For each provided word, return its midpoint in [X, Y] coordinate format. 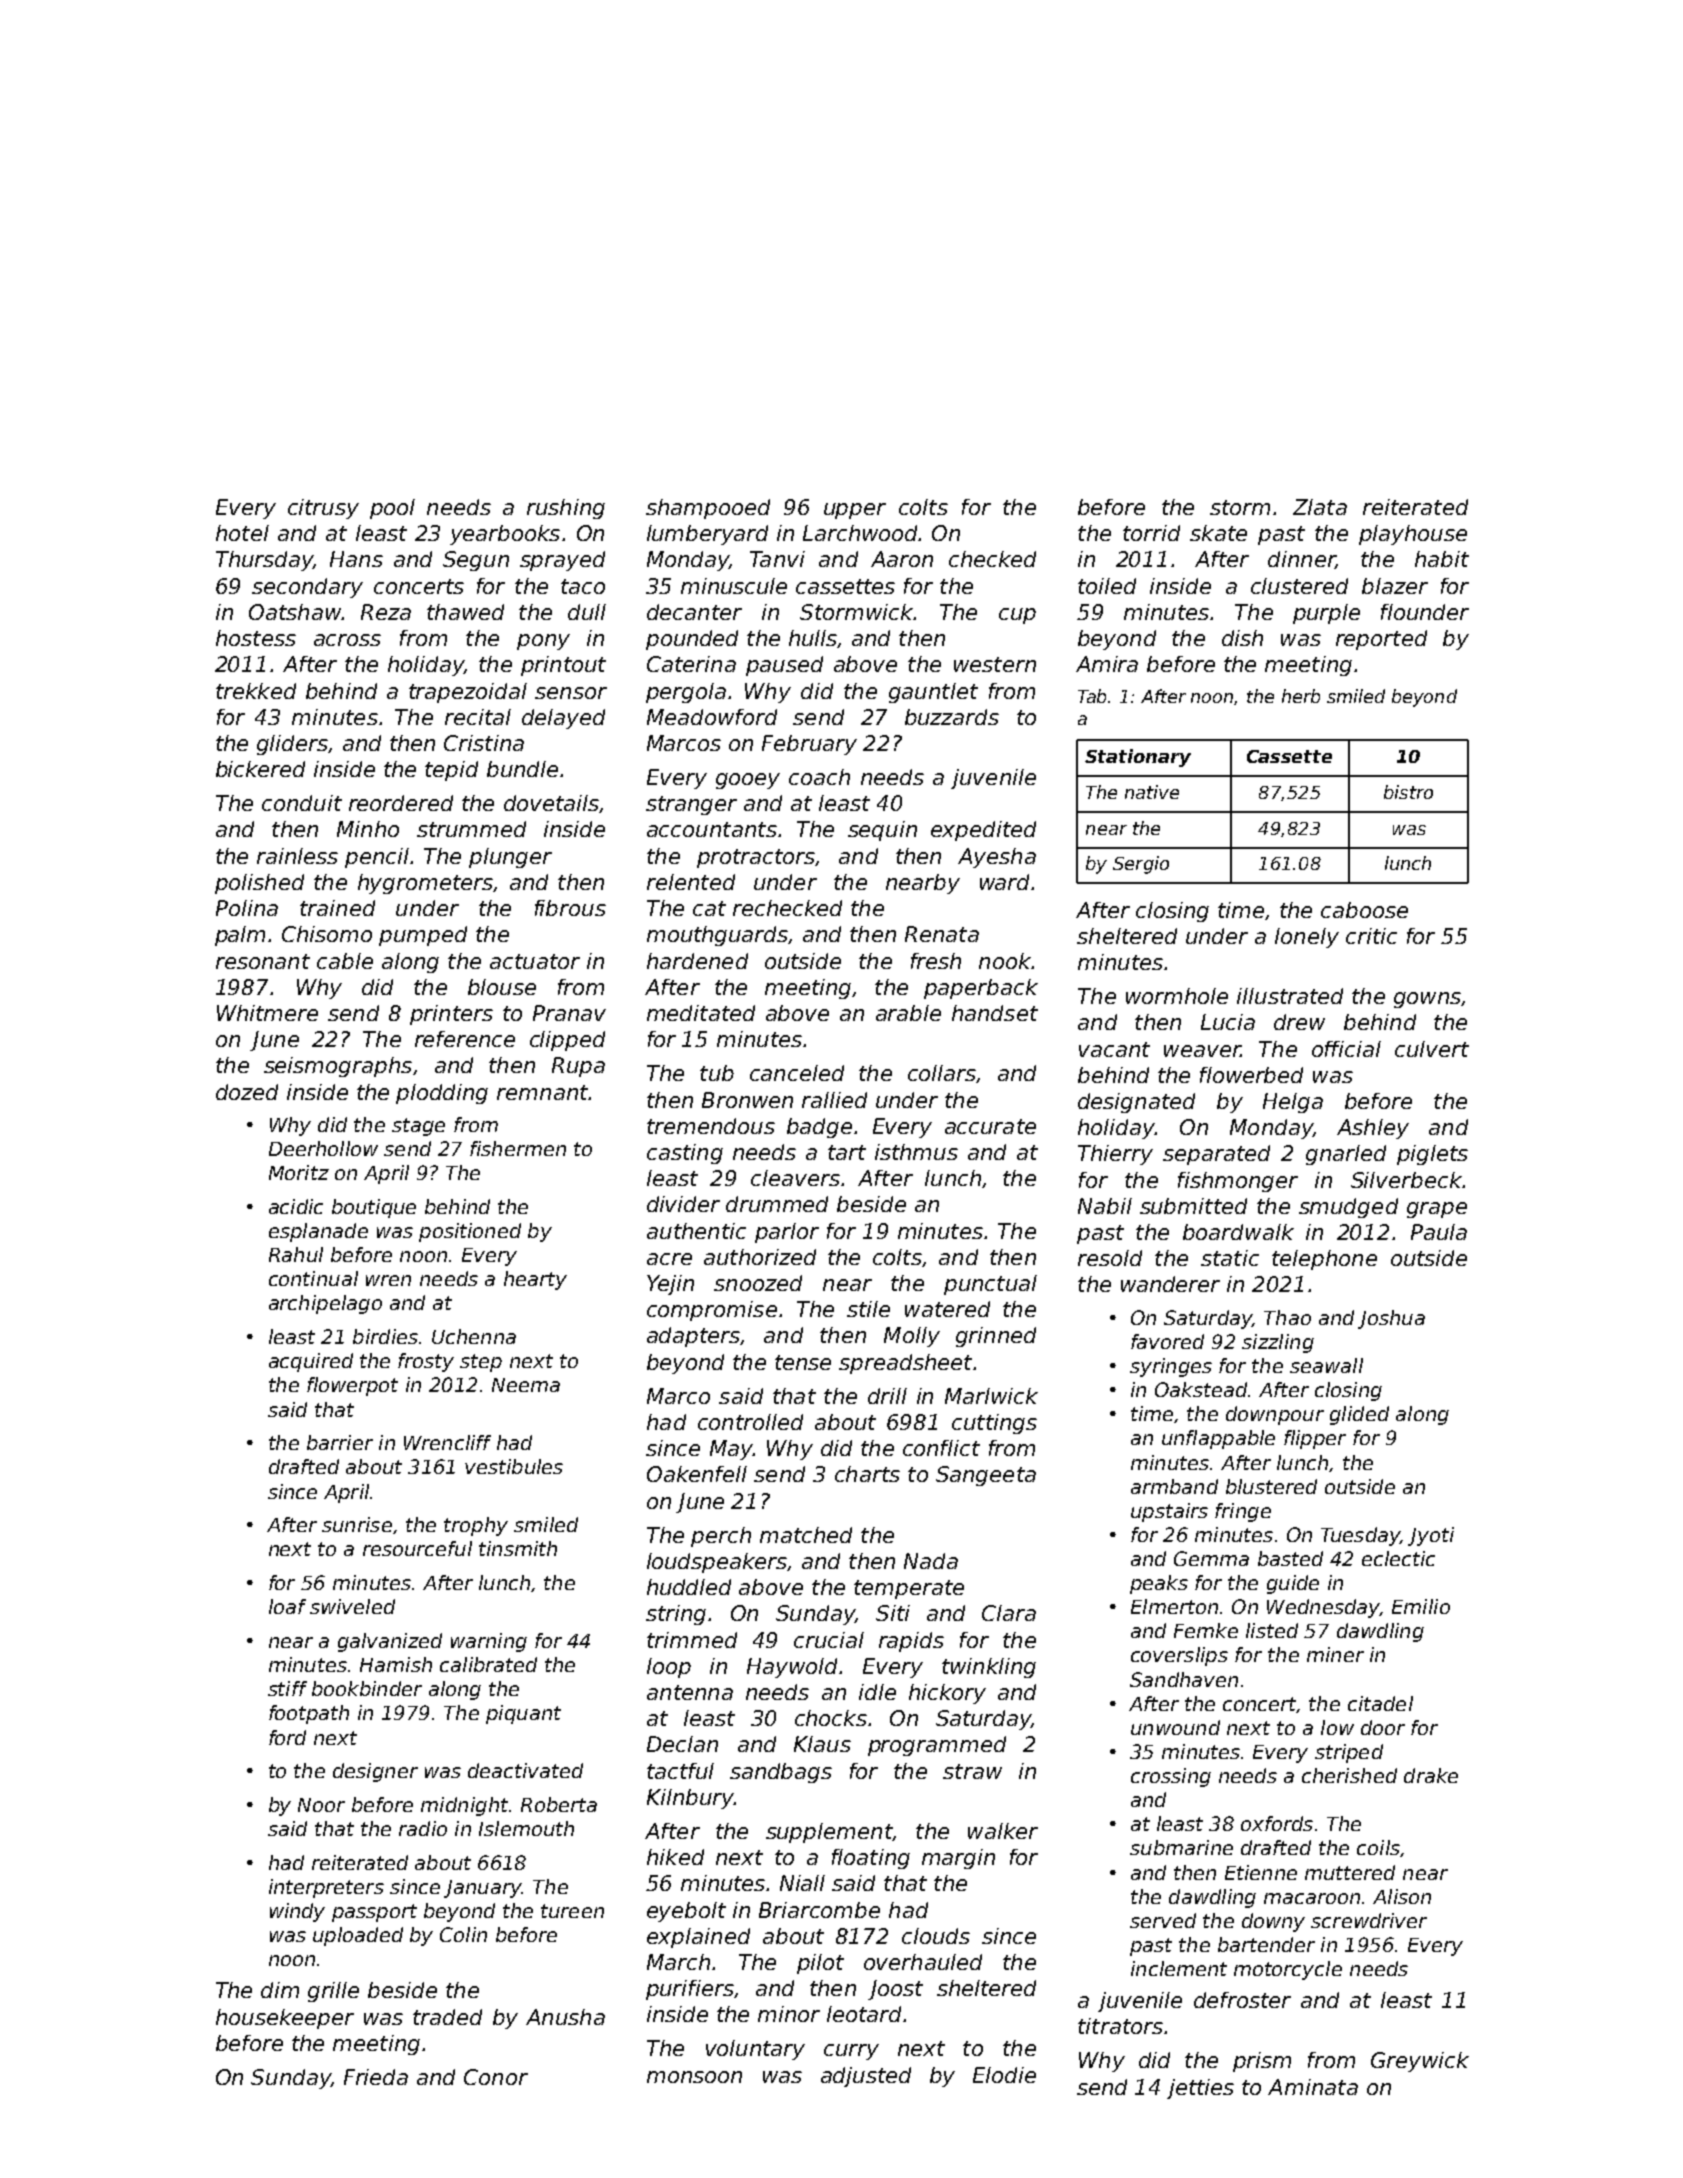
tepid [451, 771]
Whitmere [267, 1013]
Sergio [1141, 865]
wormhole [1177, 996]
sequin [882, 831]
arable [908, 1013]
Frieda [376, 2077]
